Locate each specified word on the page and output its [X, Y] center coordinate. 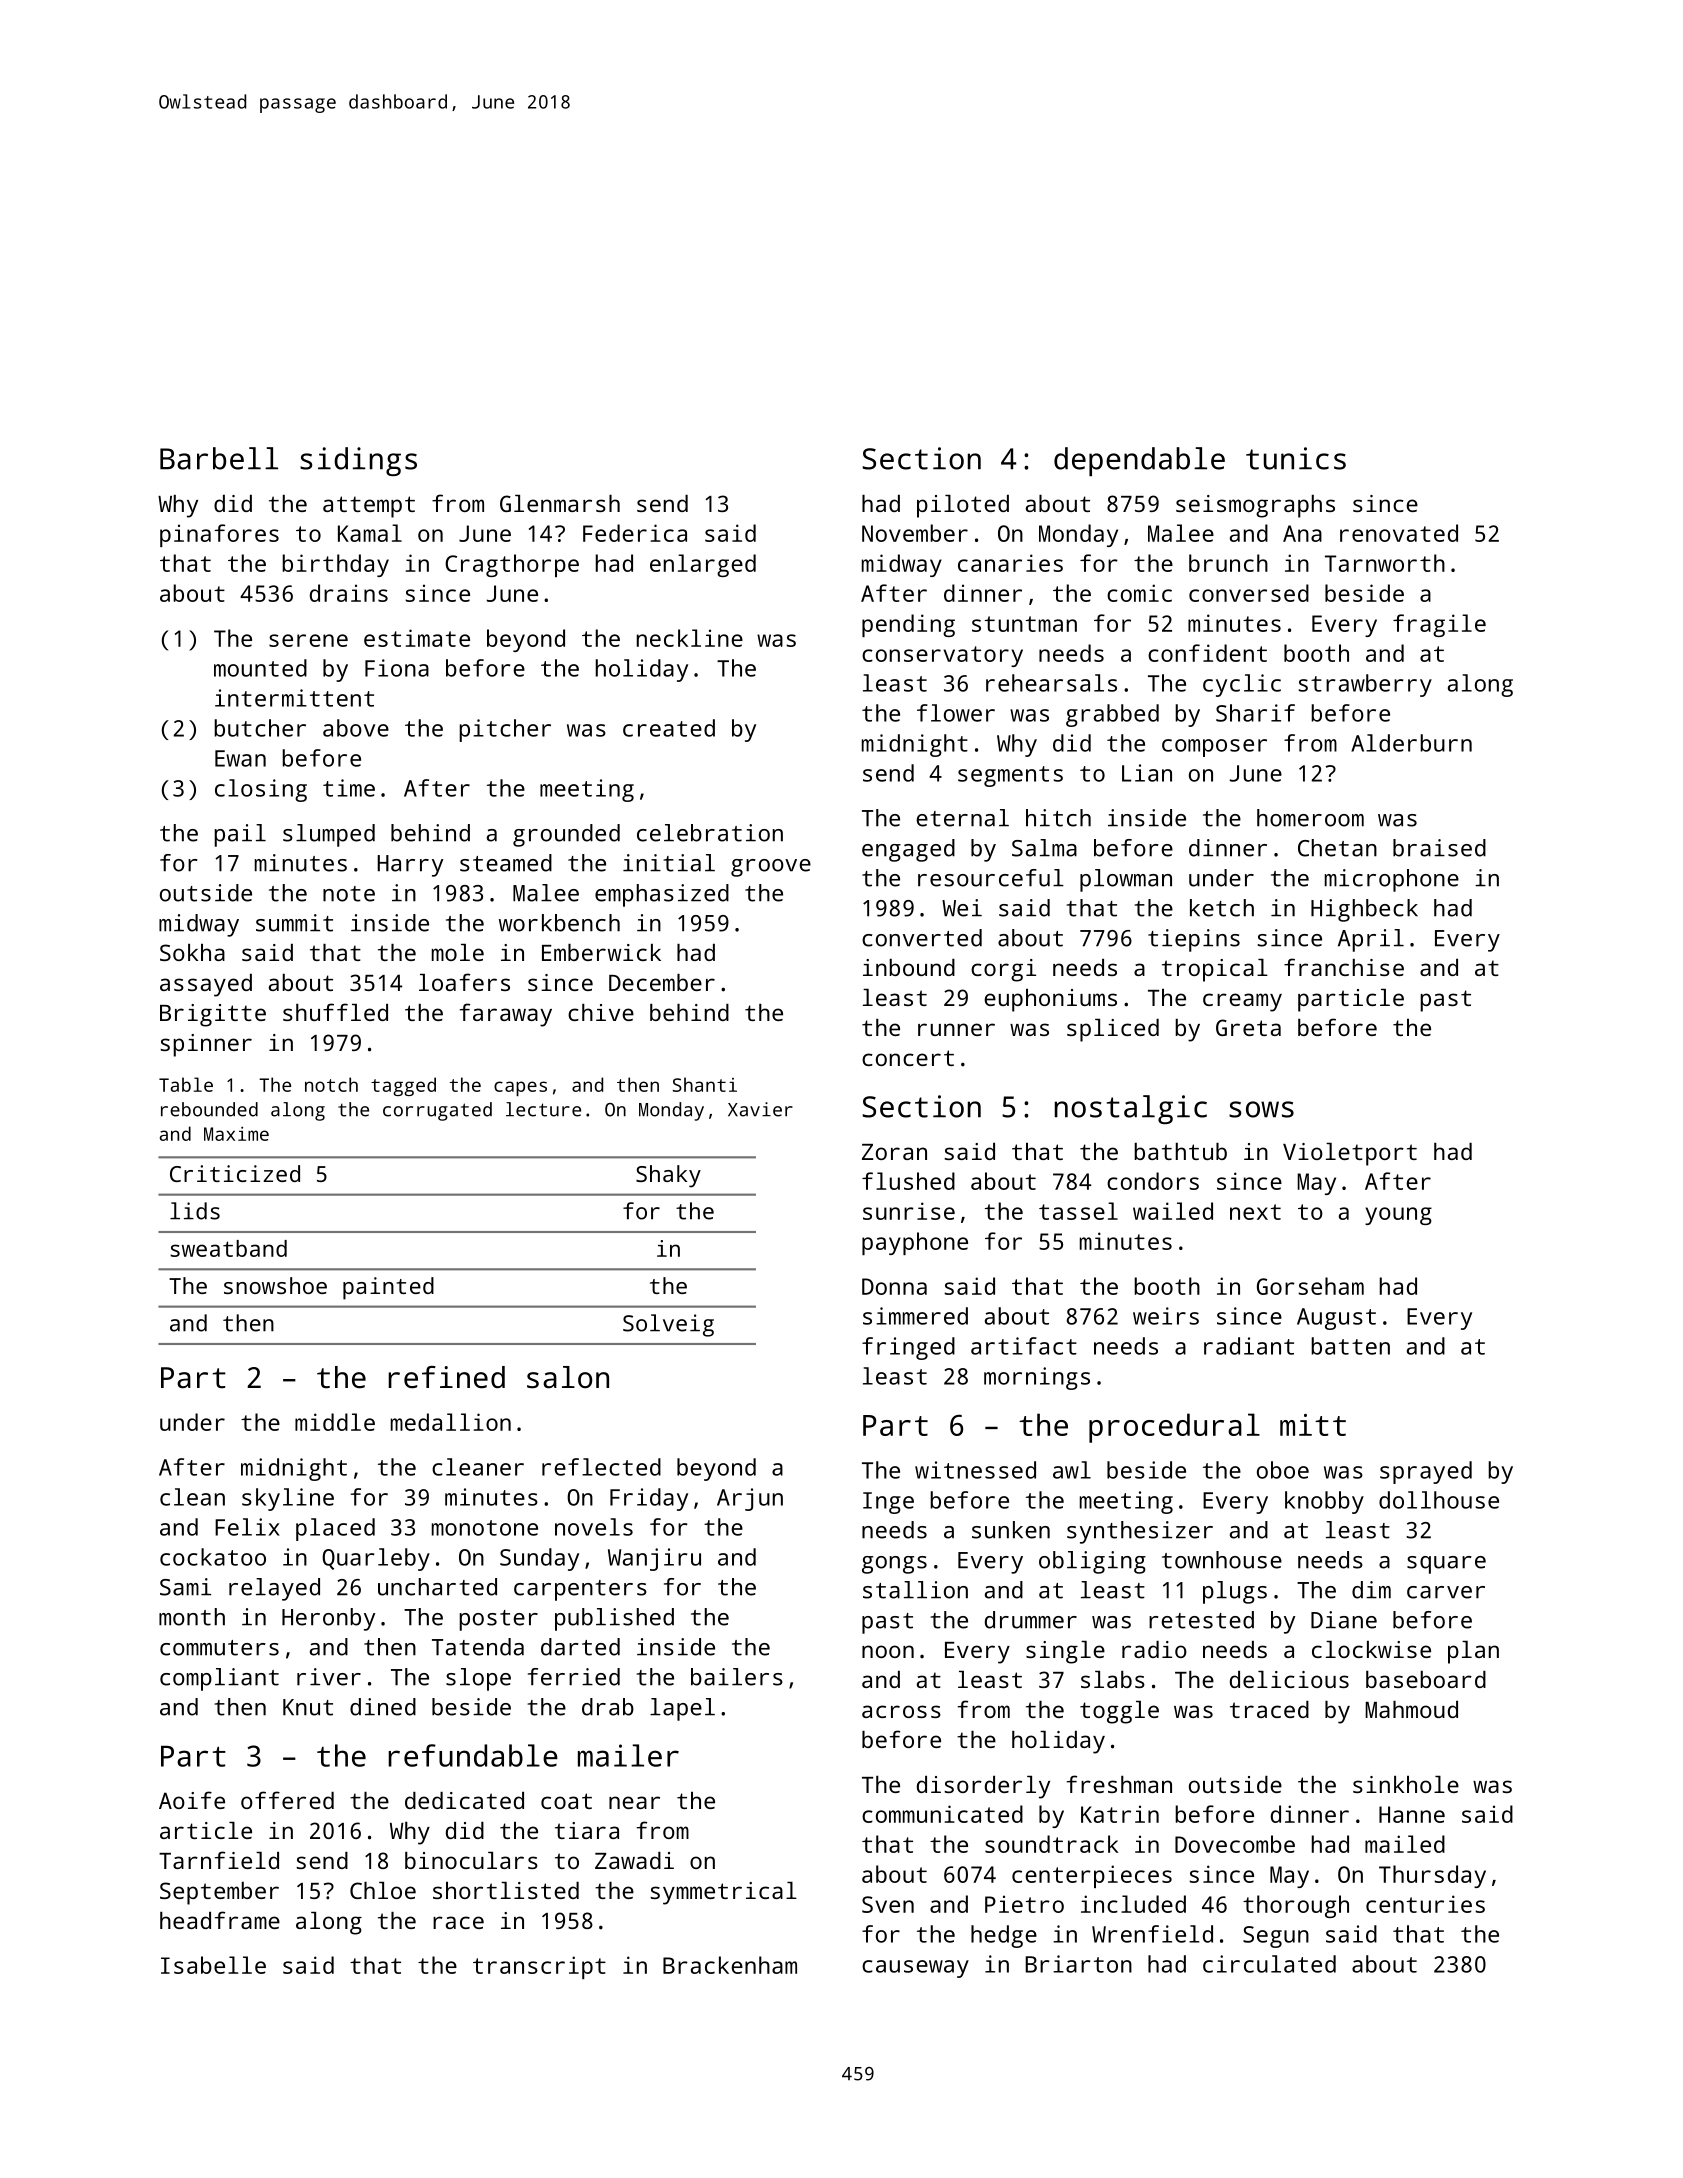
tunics [1296, 458]
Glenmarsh [560, 503]
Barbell [219, 458]
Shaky [668, 1176]
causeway [915, 1969]
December [662, 982]
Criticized [235, 1173]
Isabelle [213, 1965]
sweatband [228, 1248]
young [1398, 1216]
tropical [1215, 970]
